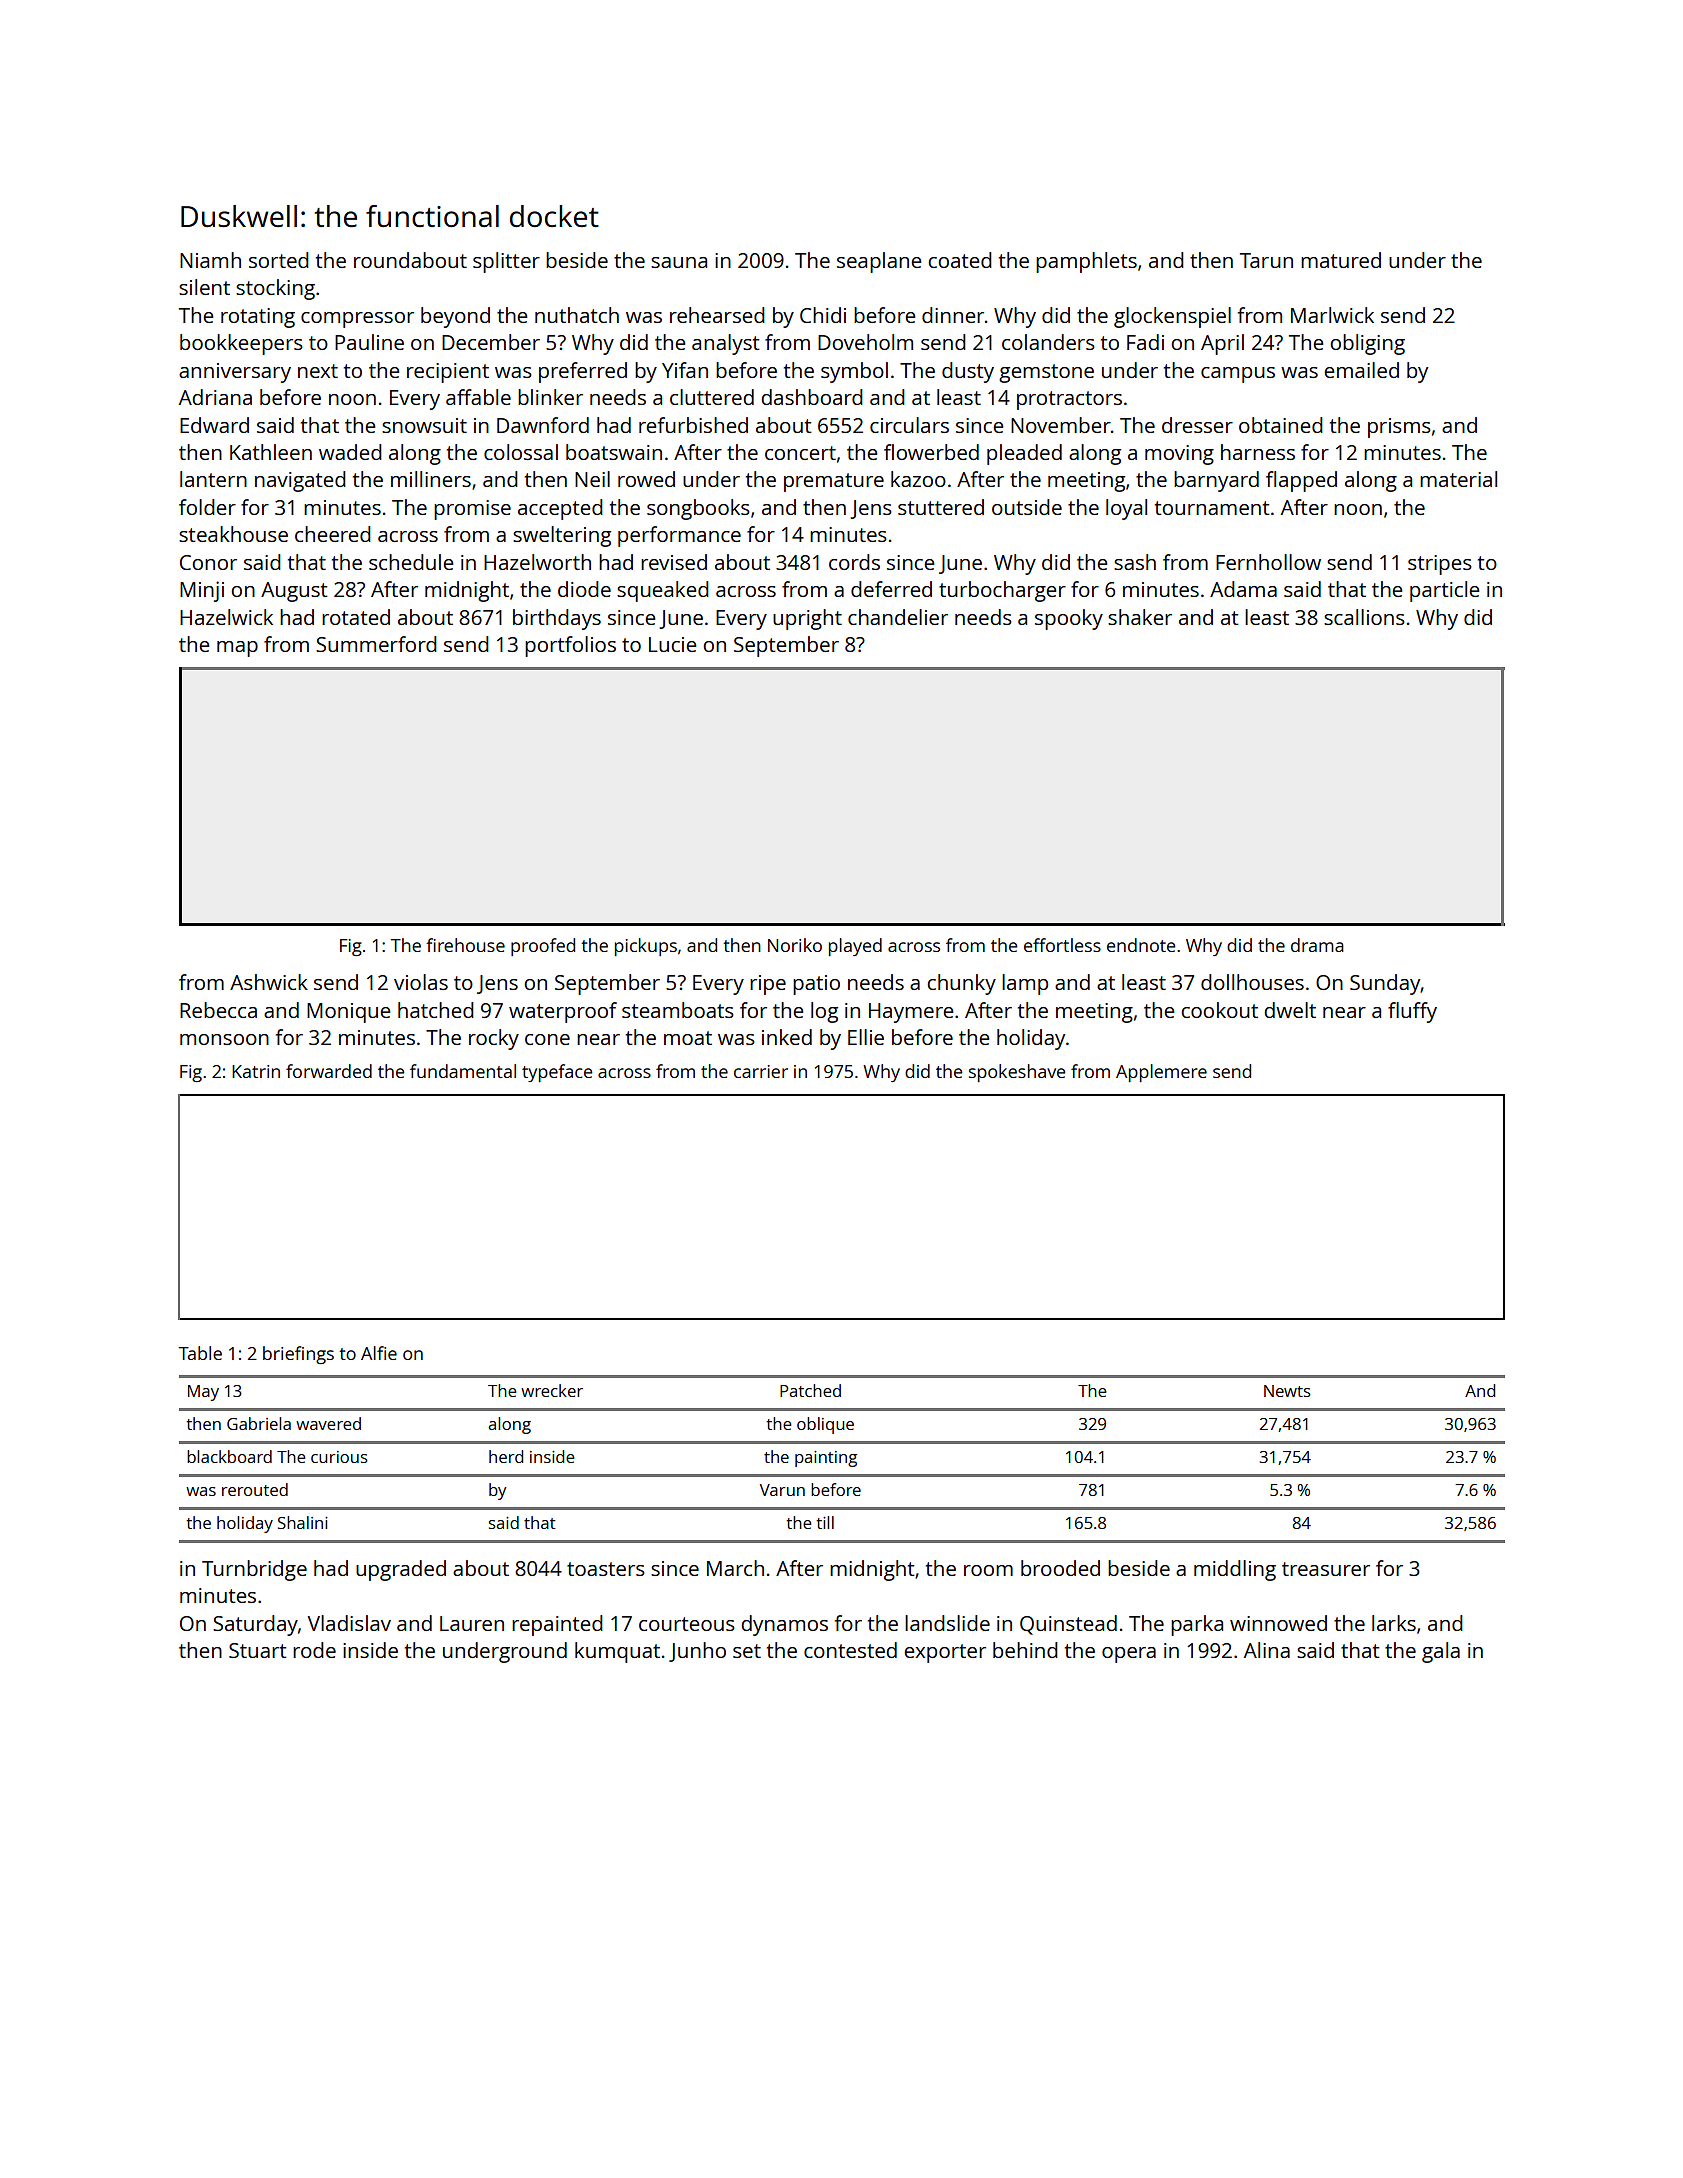  Describe the element at coordinates (810, 1390) in the page. I see `Patched` at that location.
